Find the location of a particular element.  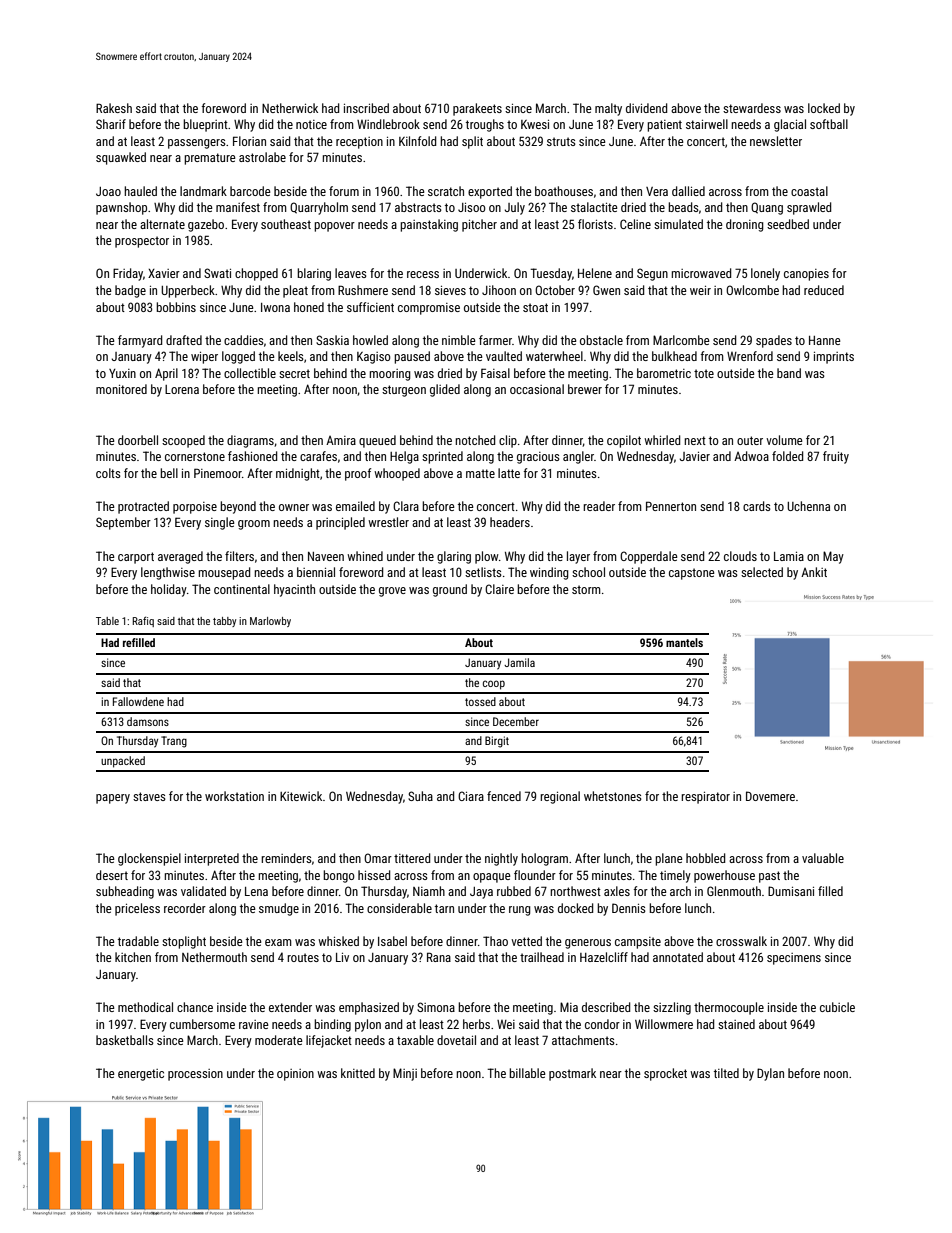

postmark is located at coordinates (572, 1074).
